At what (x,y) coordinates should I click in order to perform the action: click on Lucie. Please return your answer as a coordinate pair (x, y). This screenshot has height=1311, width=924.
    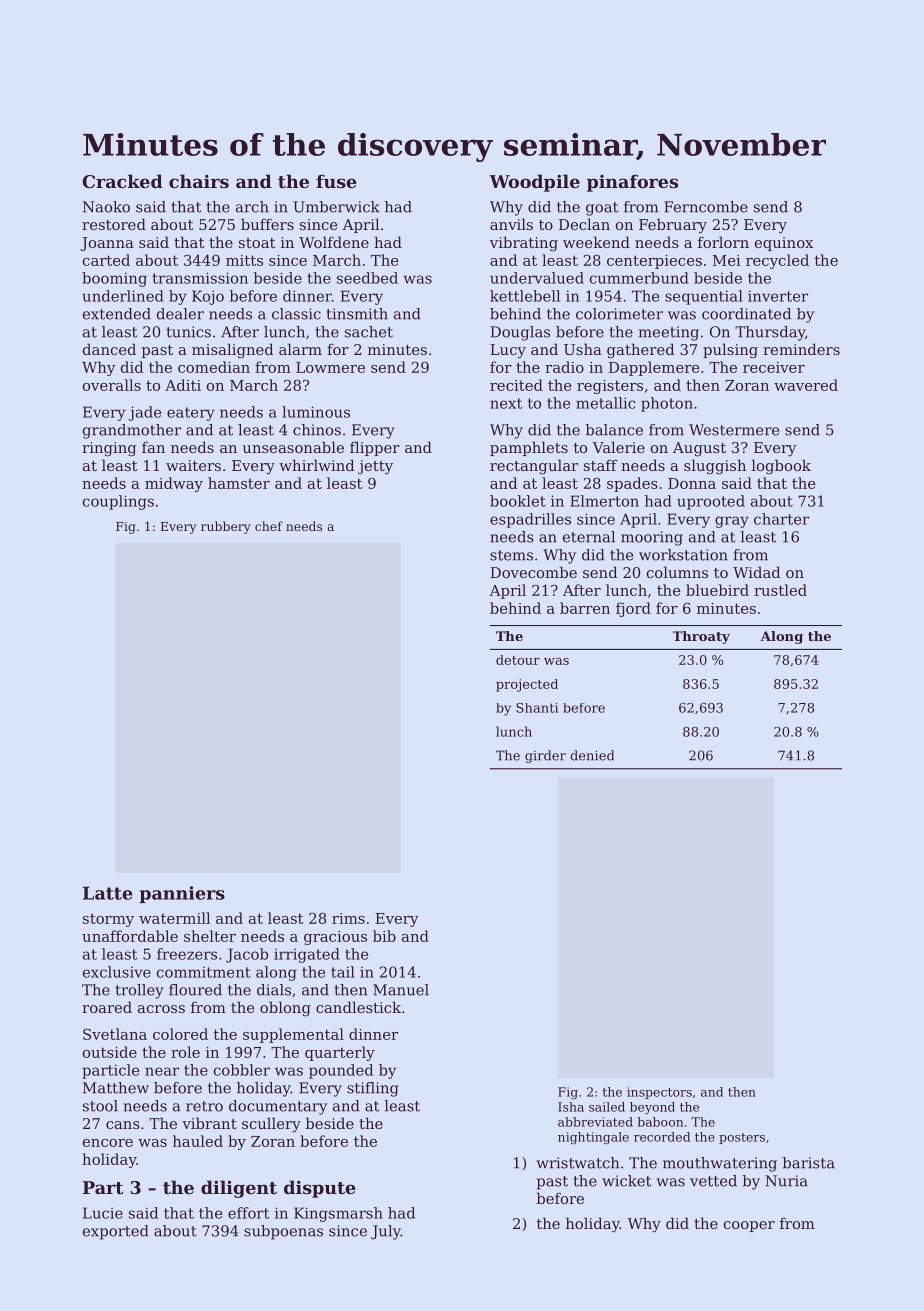
    Looking at the image, I should click on (103, 1213).
